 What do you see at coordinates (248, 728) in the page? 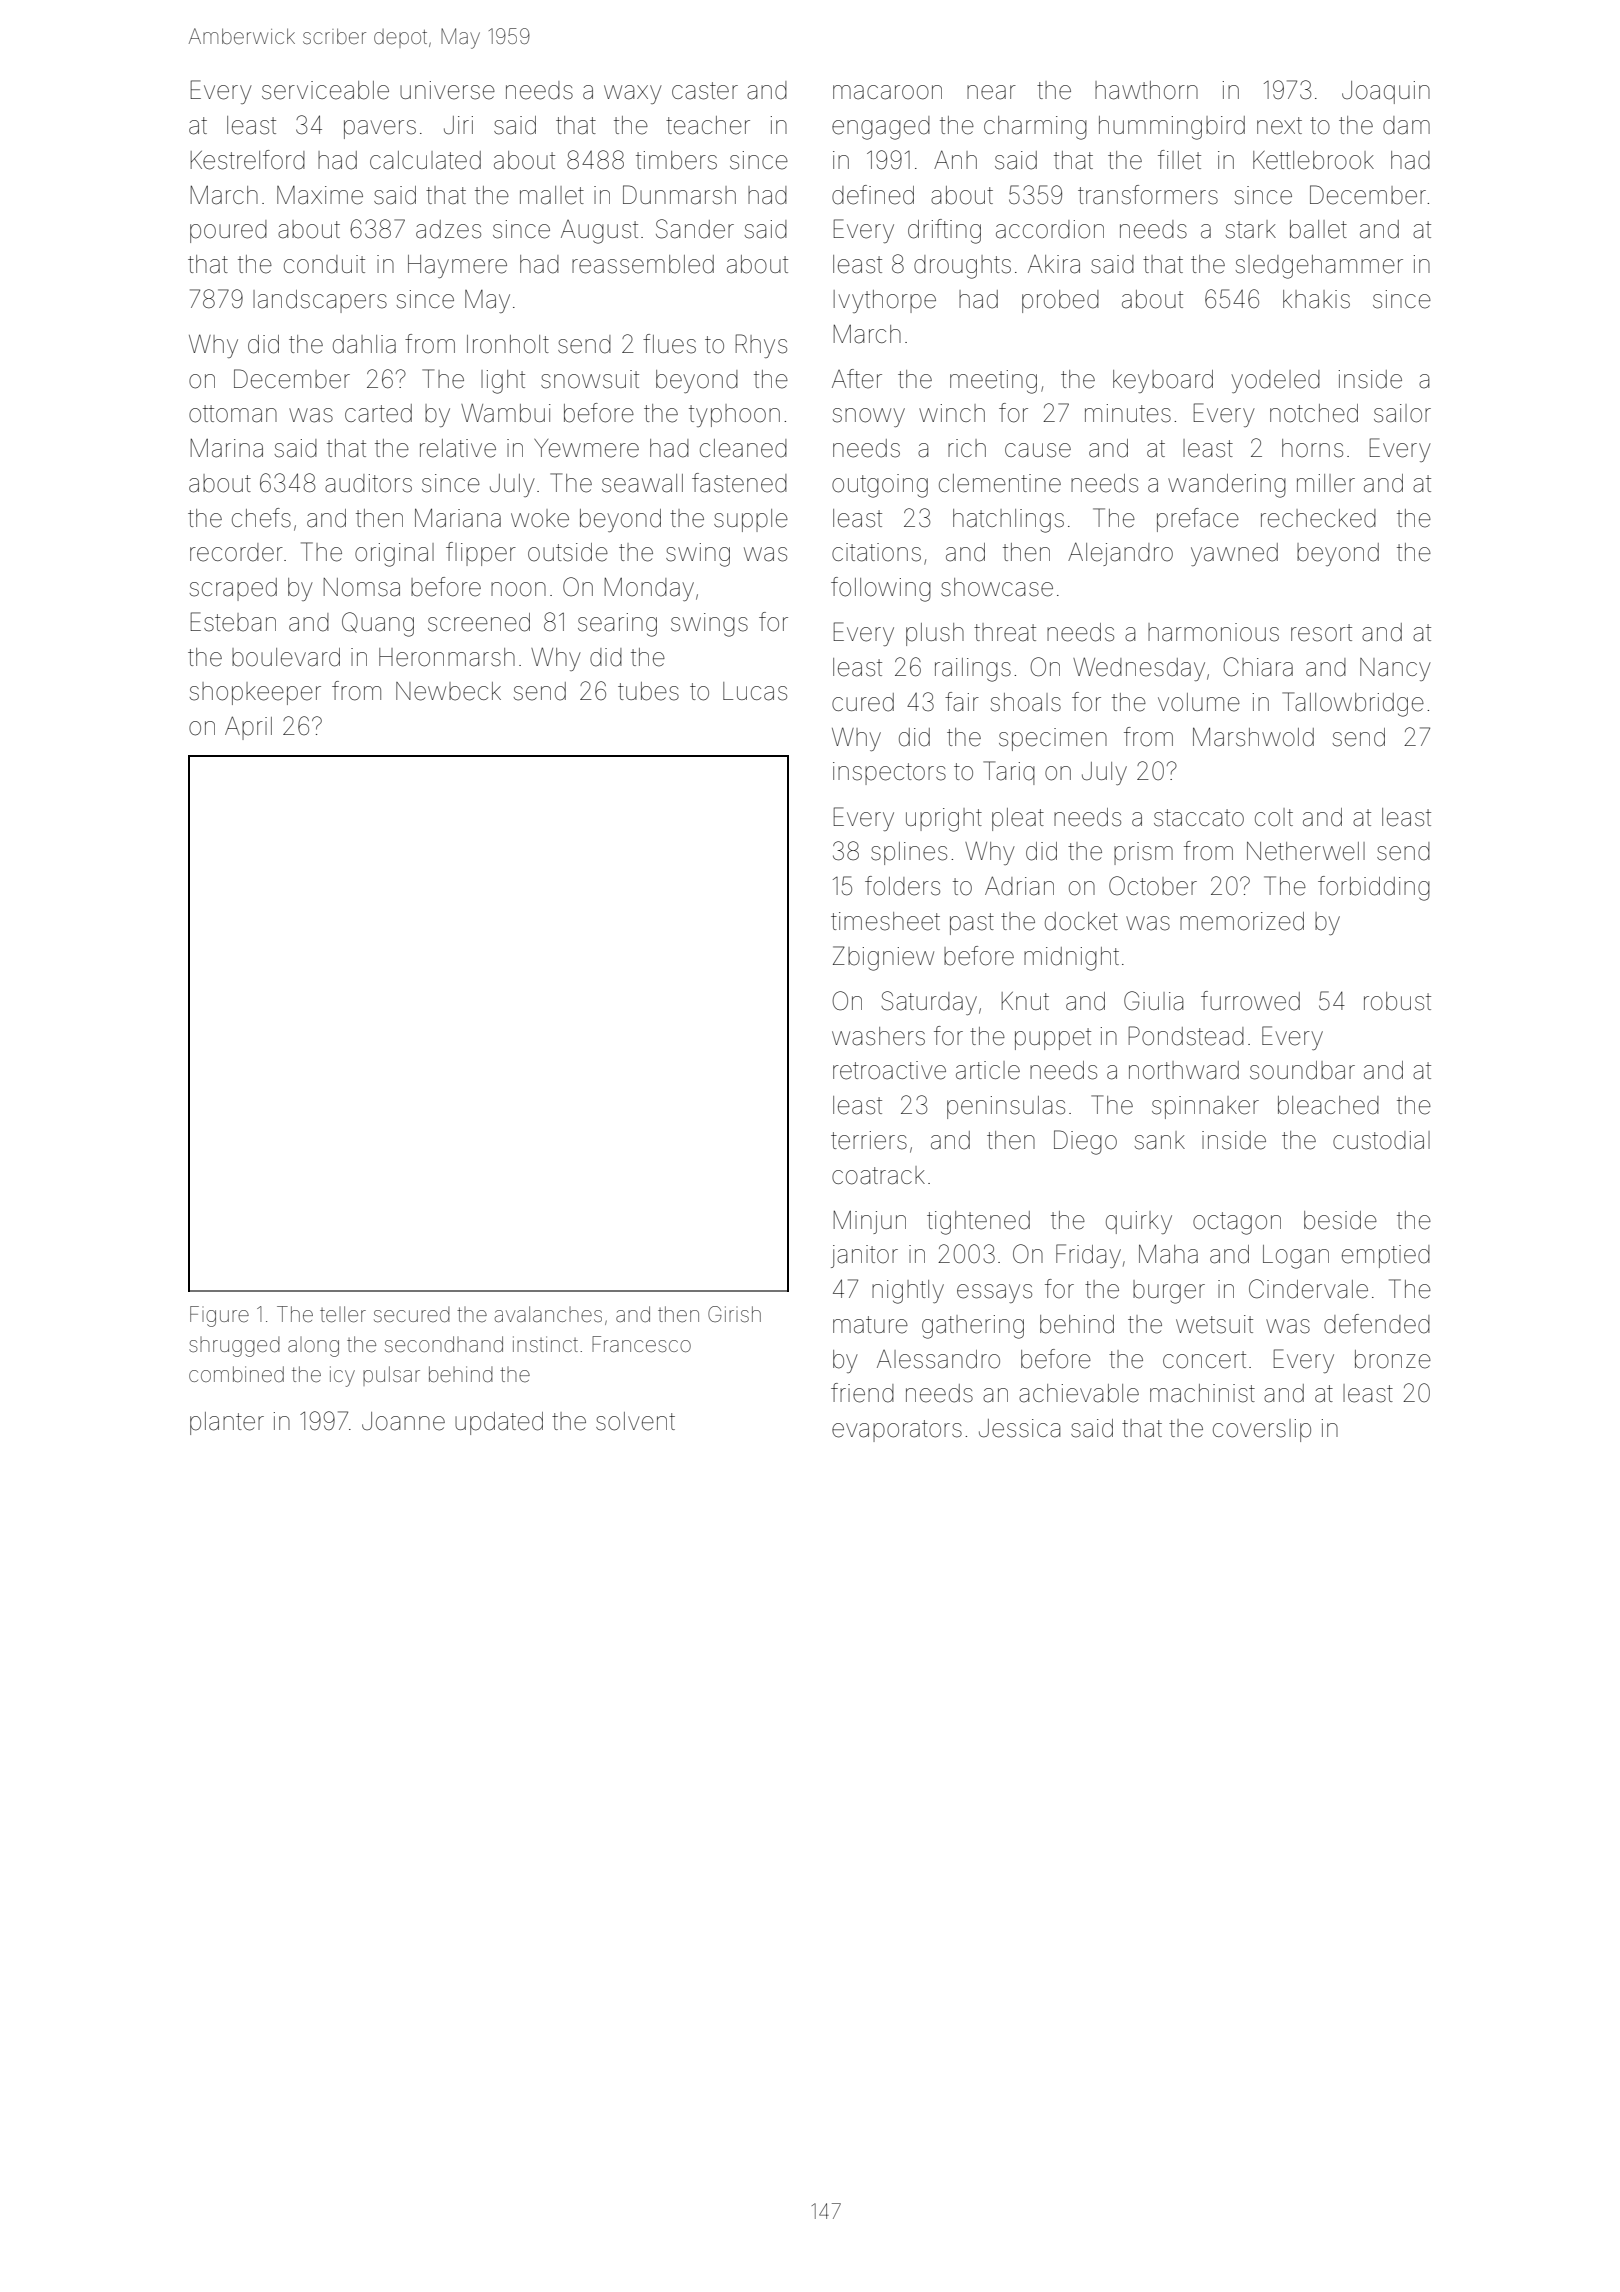
I see `April` at bounding box center [248, 728].
